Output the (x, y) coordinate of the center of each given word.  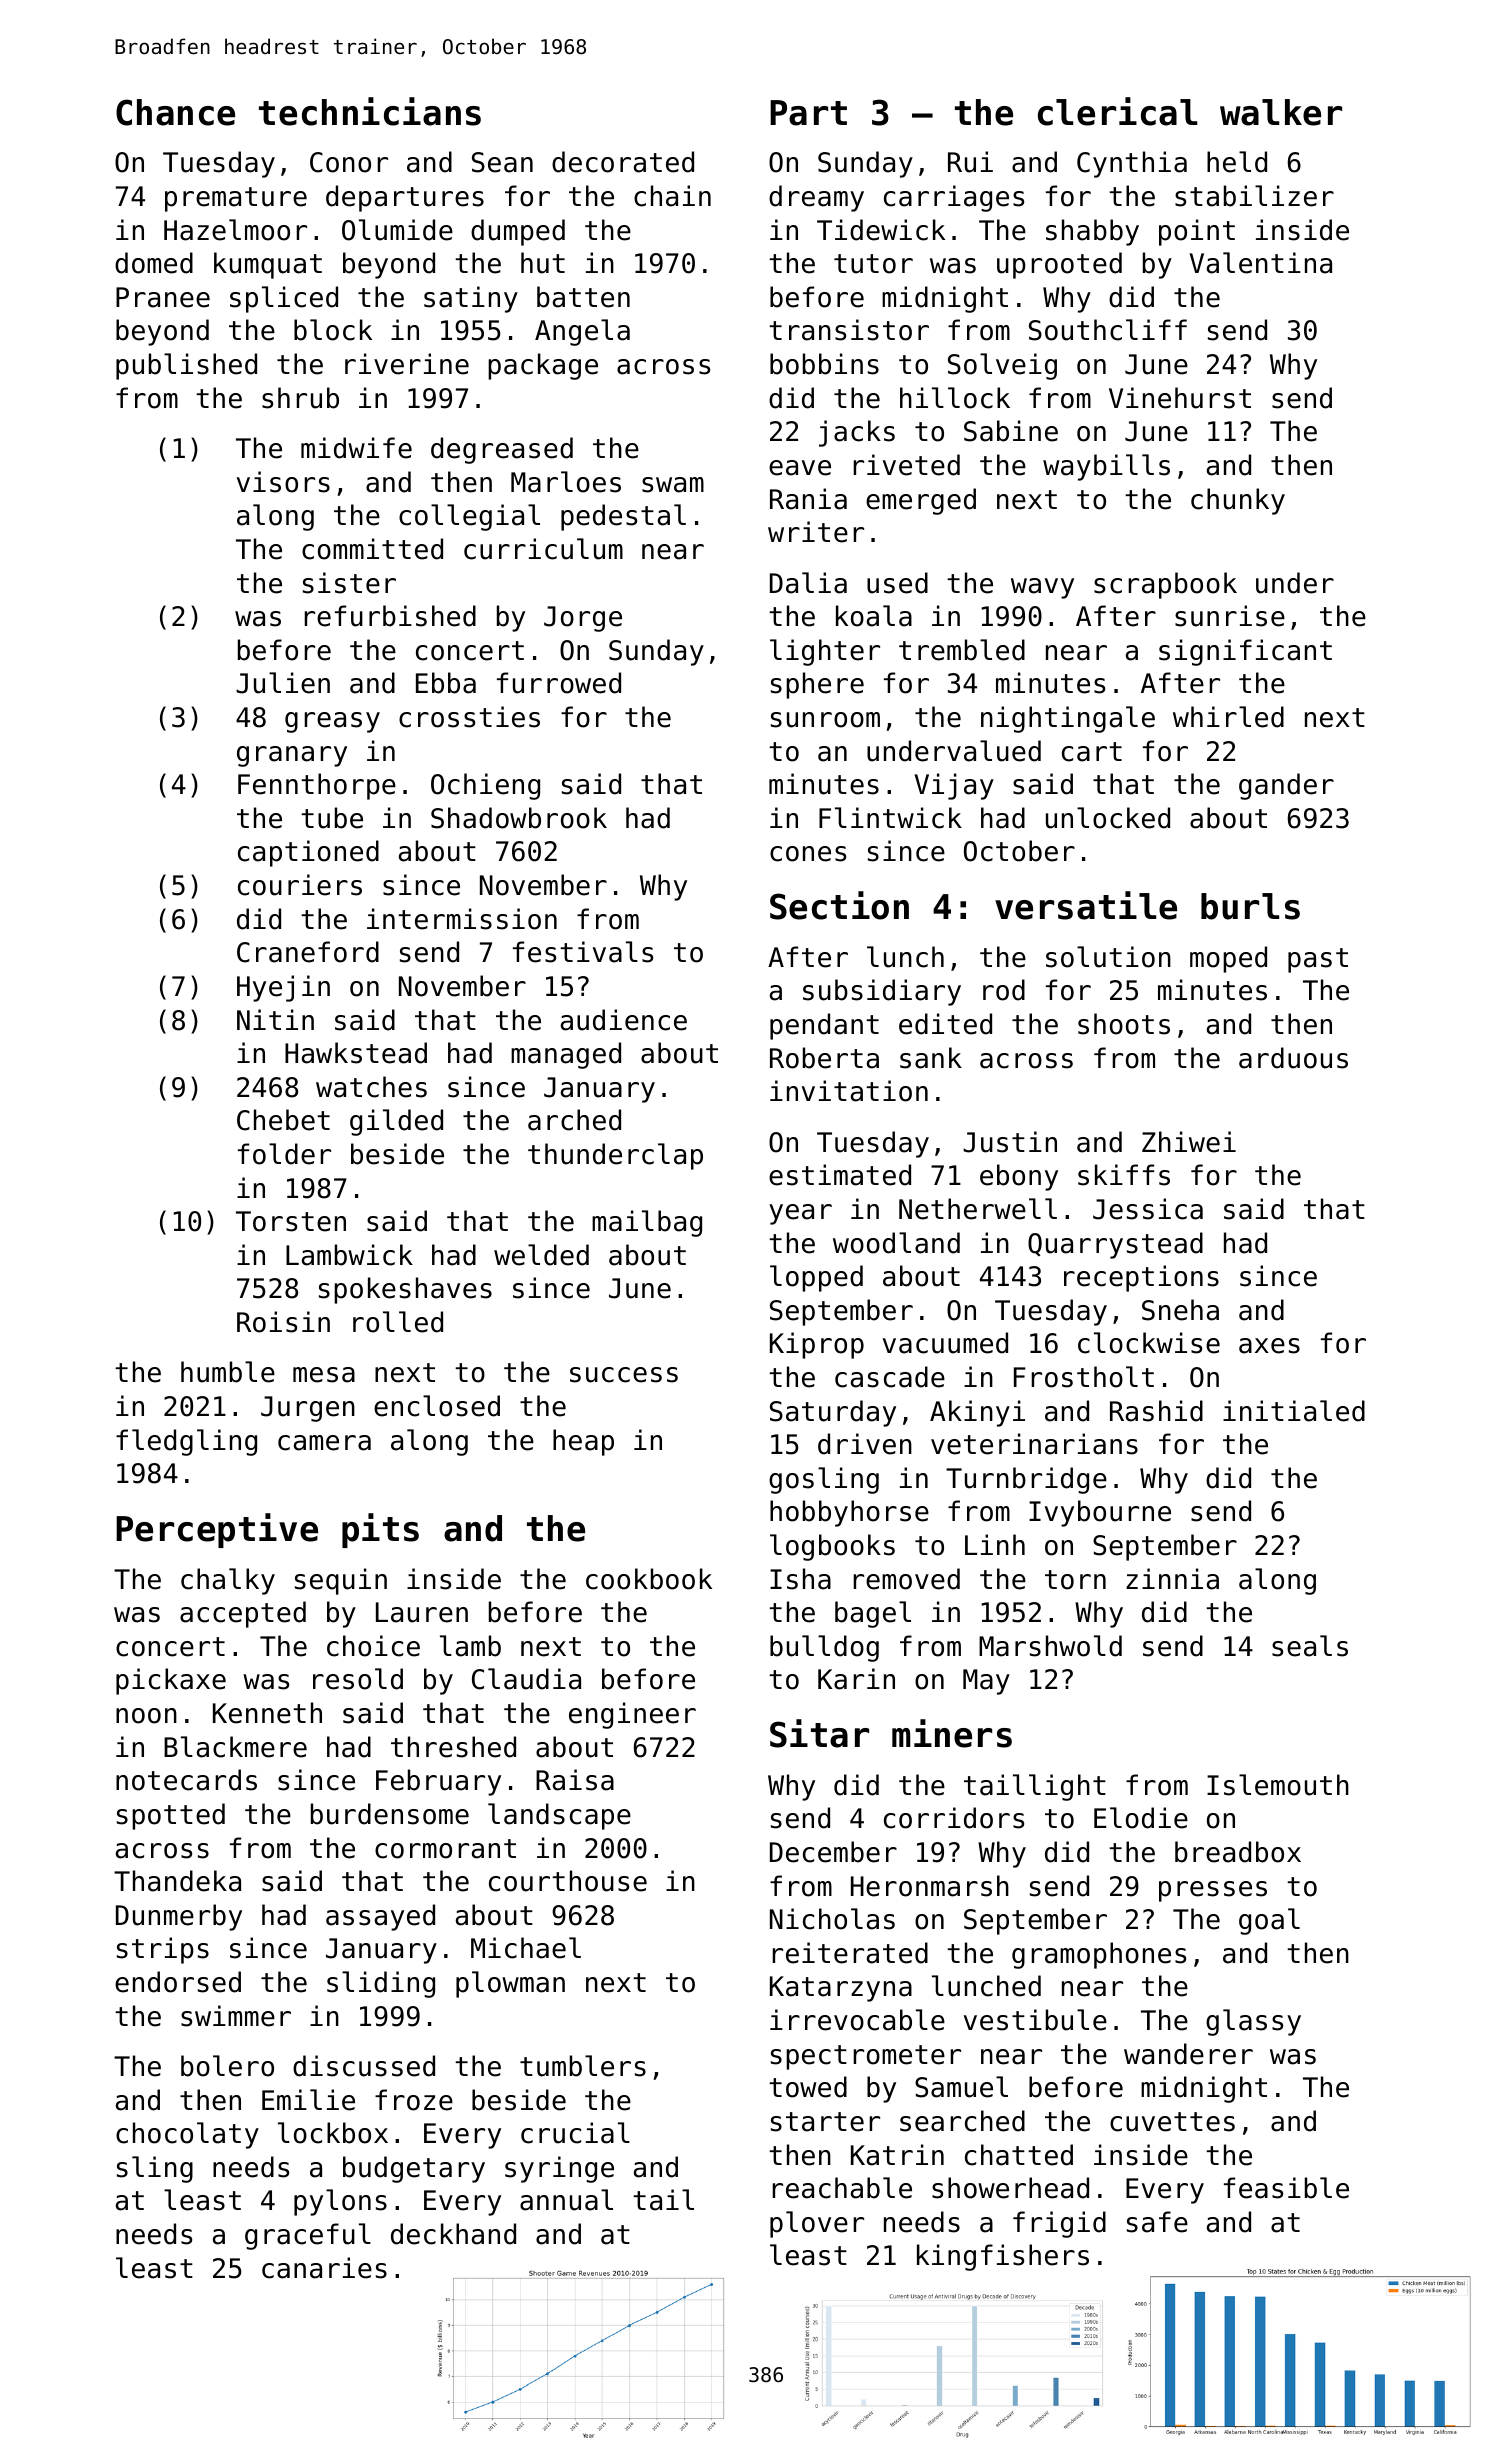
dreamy (816, 198)
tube (332, 818)
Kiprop (817, 1345)
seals (1310, 1646)
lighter (825, 652)
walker (1281, 112)
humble (228, 1372)
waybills (1106, 467)
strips (163, 1950)
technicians (370, 111)
